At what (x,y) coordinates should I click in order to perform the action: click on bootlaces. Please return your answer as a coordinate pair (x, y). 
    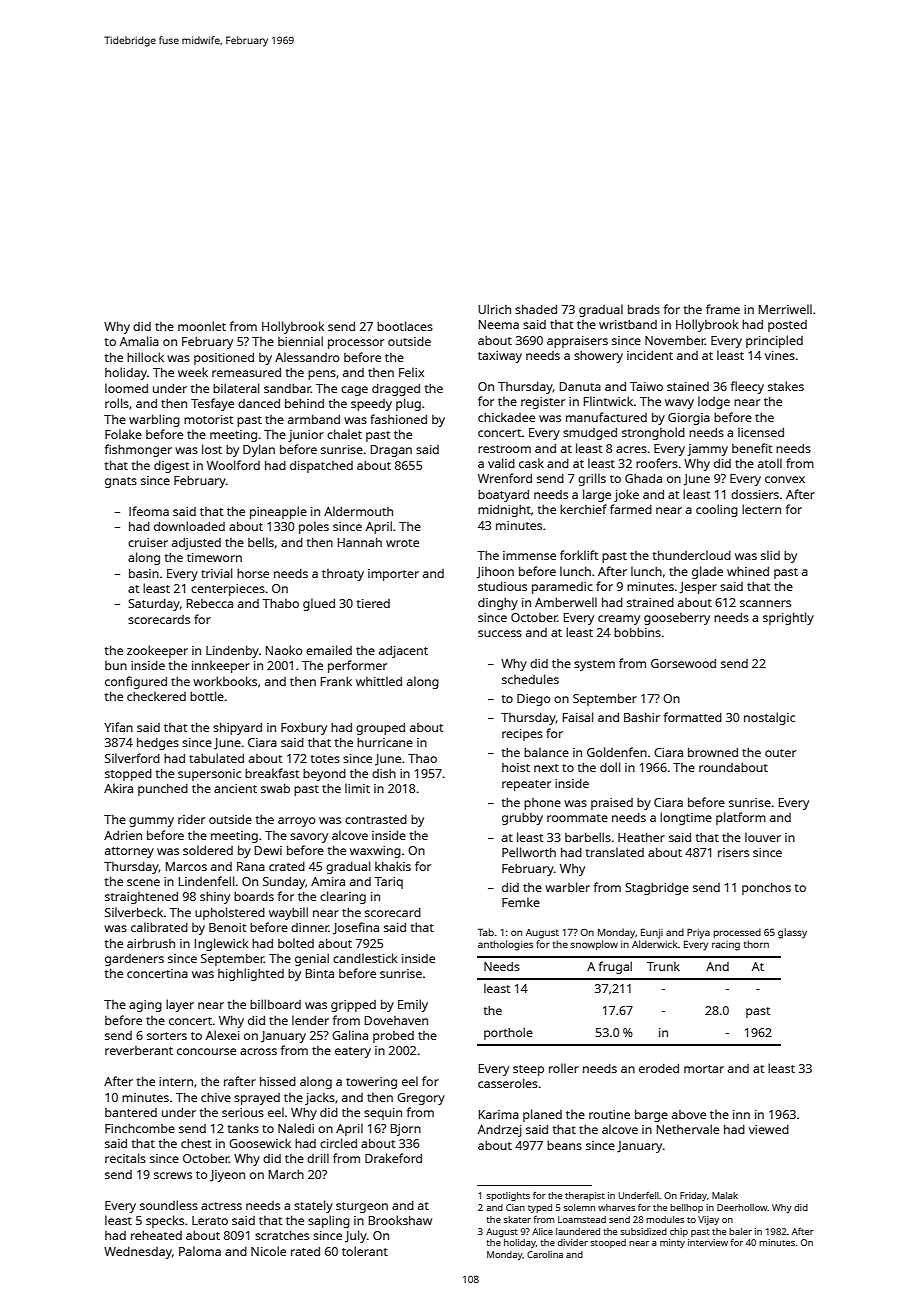
    Looking at the image, I should click on (405, 326).
